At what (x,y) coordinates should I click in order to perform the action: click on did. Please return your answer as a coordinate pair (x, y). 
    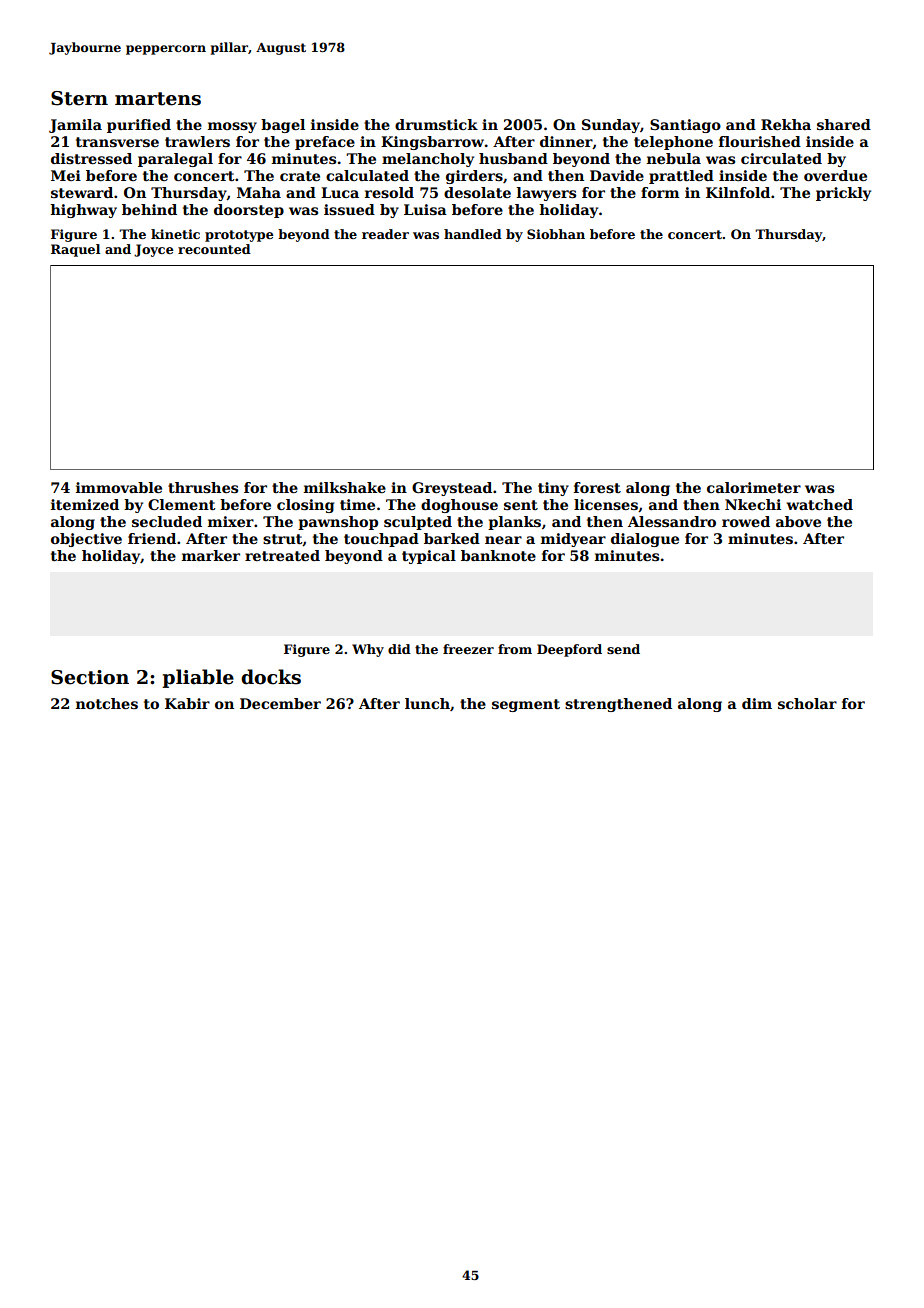
    Looking at the image, I should click on (399, 649).
